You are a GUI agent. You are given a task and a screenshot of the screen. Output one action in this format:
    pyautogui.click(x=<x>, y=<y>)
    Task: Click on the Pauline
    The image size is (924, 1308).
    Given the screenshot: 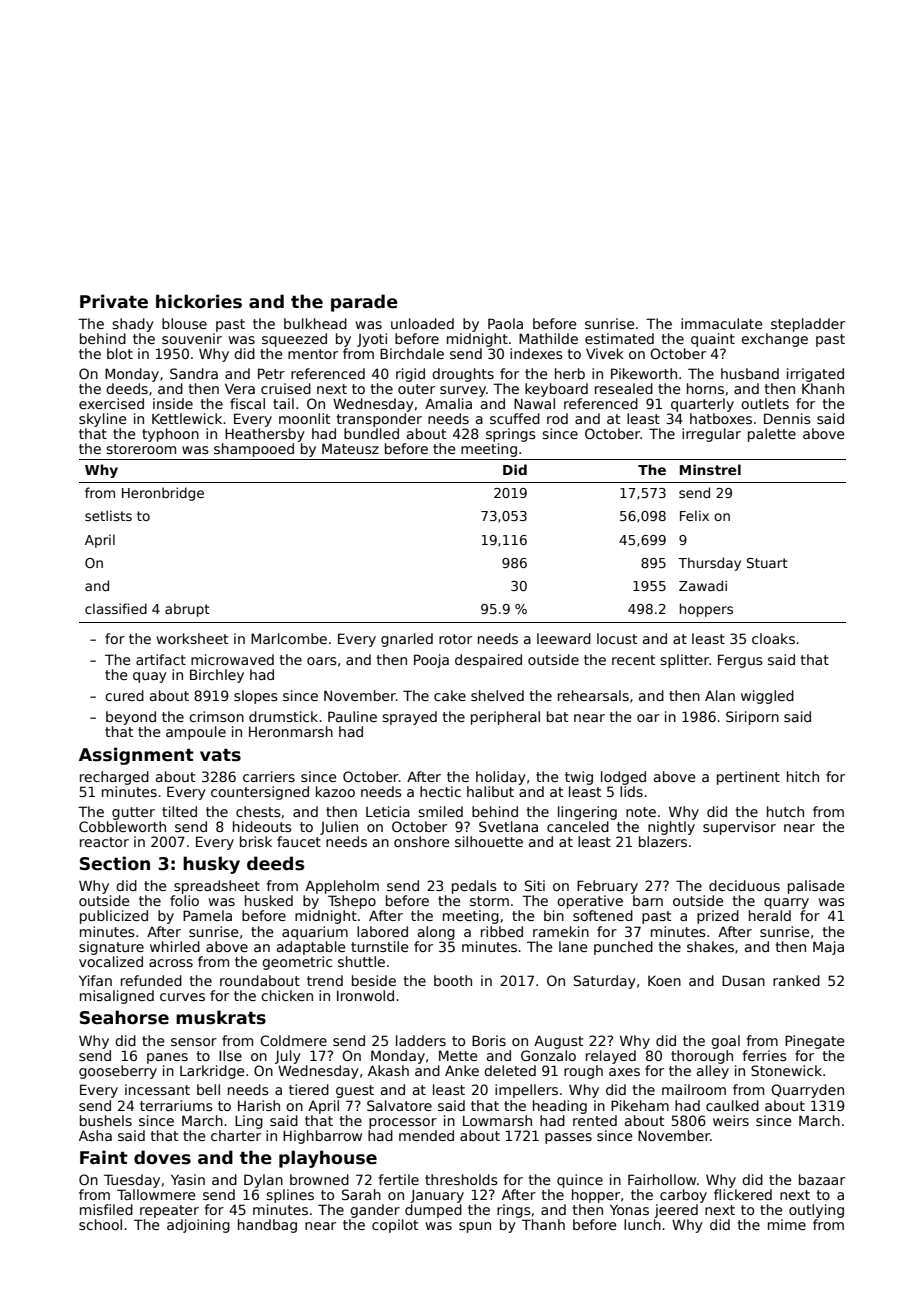 What is the action you would take?
    pyautogui.click(x=352, y=716)
